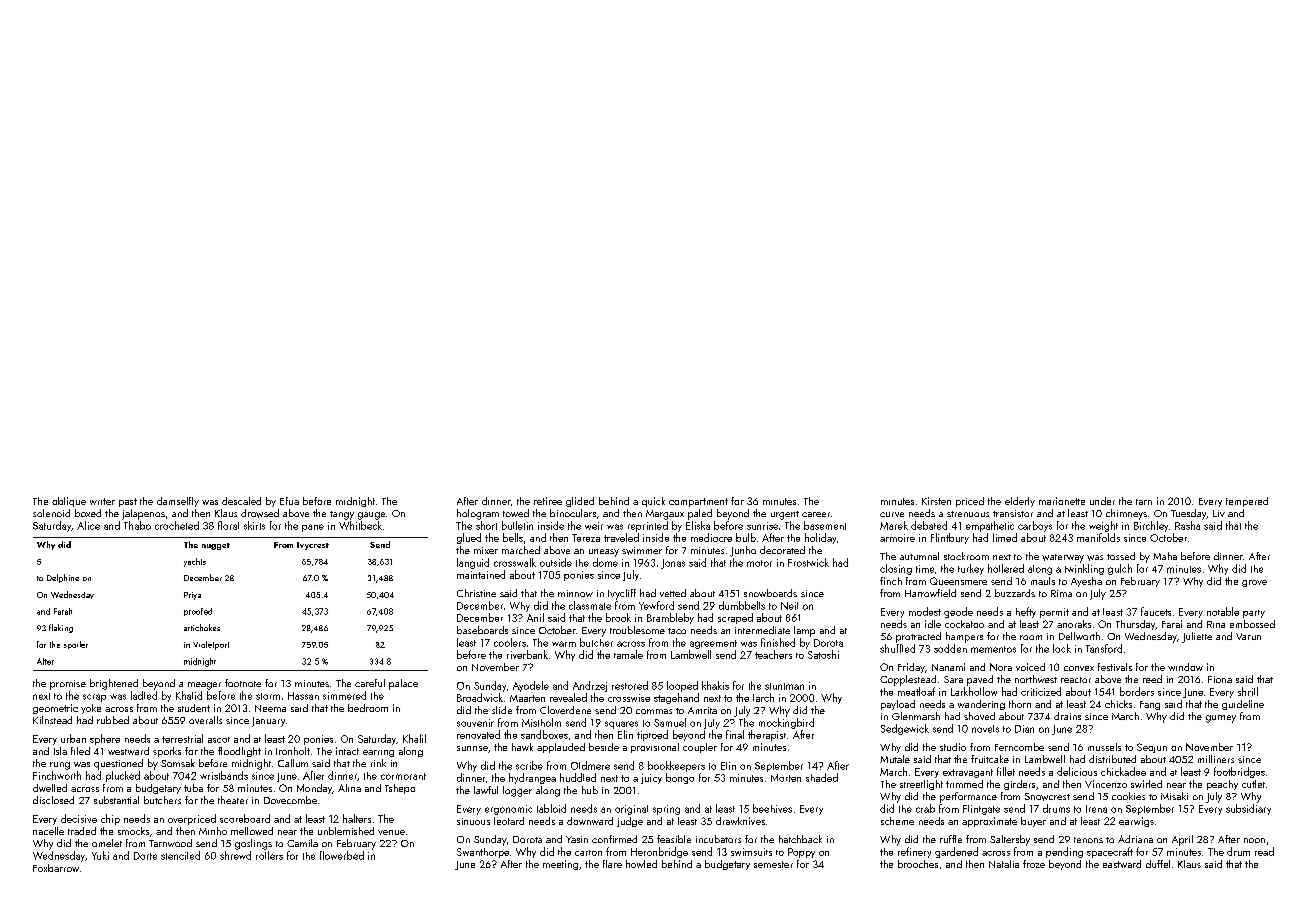 This screenshot has height=924, width=1308. What do you see at coordinates (48, 831) in the screenshot?
I see `nacelle` at bounding box center [48, 831].
